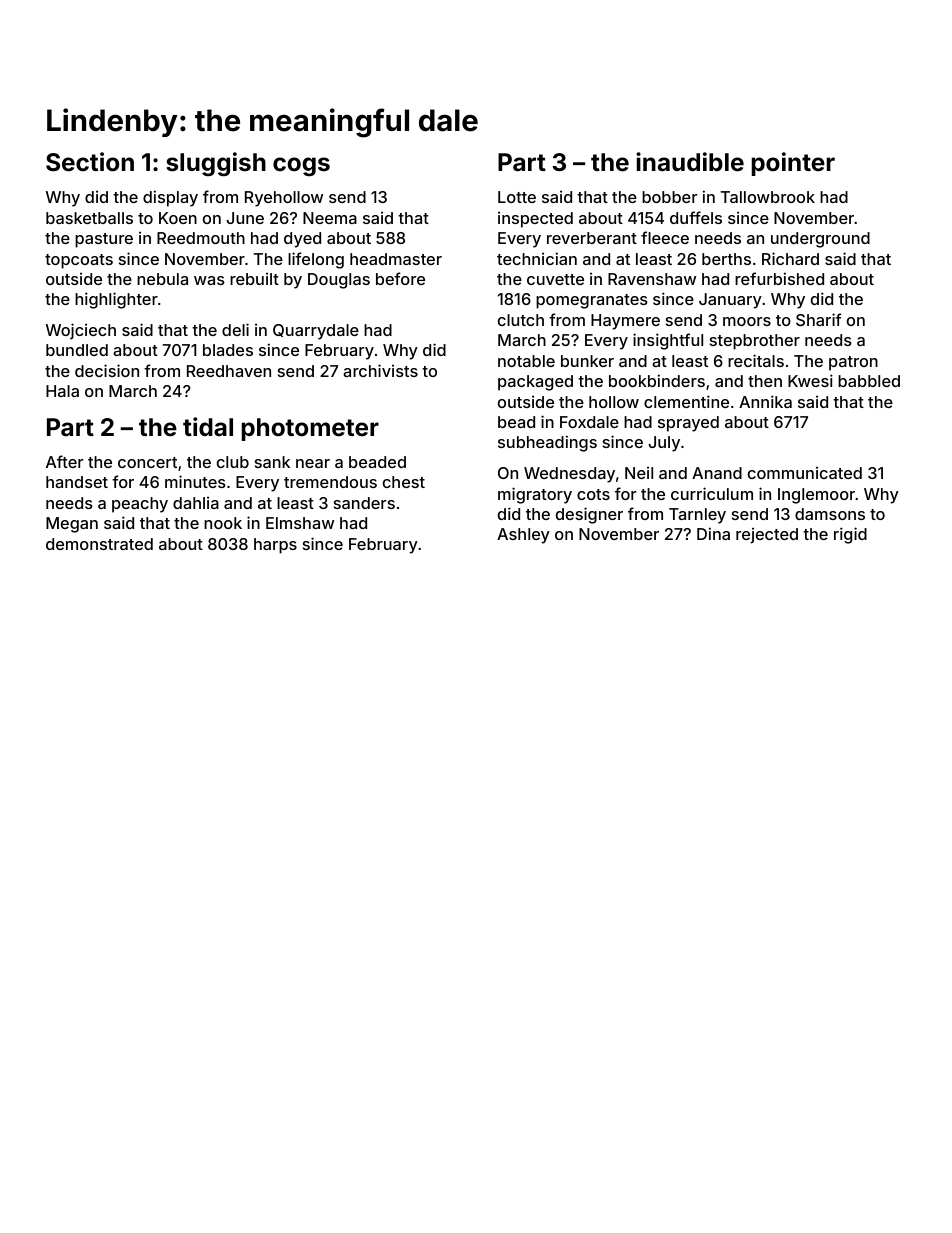 The image size is (952, 1233). I want to click on Dina, so click(713, 533).
